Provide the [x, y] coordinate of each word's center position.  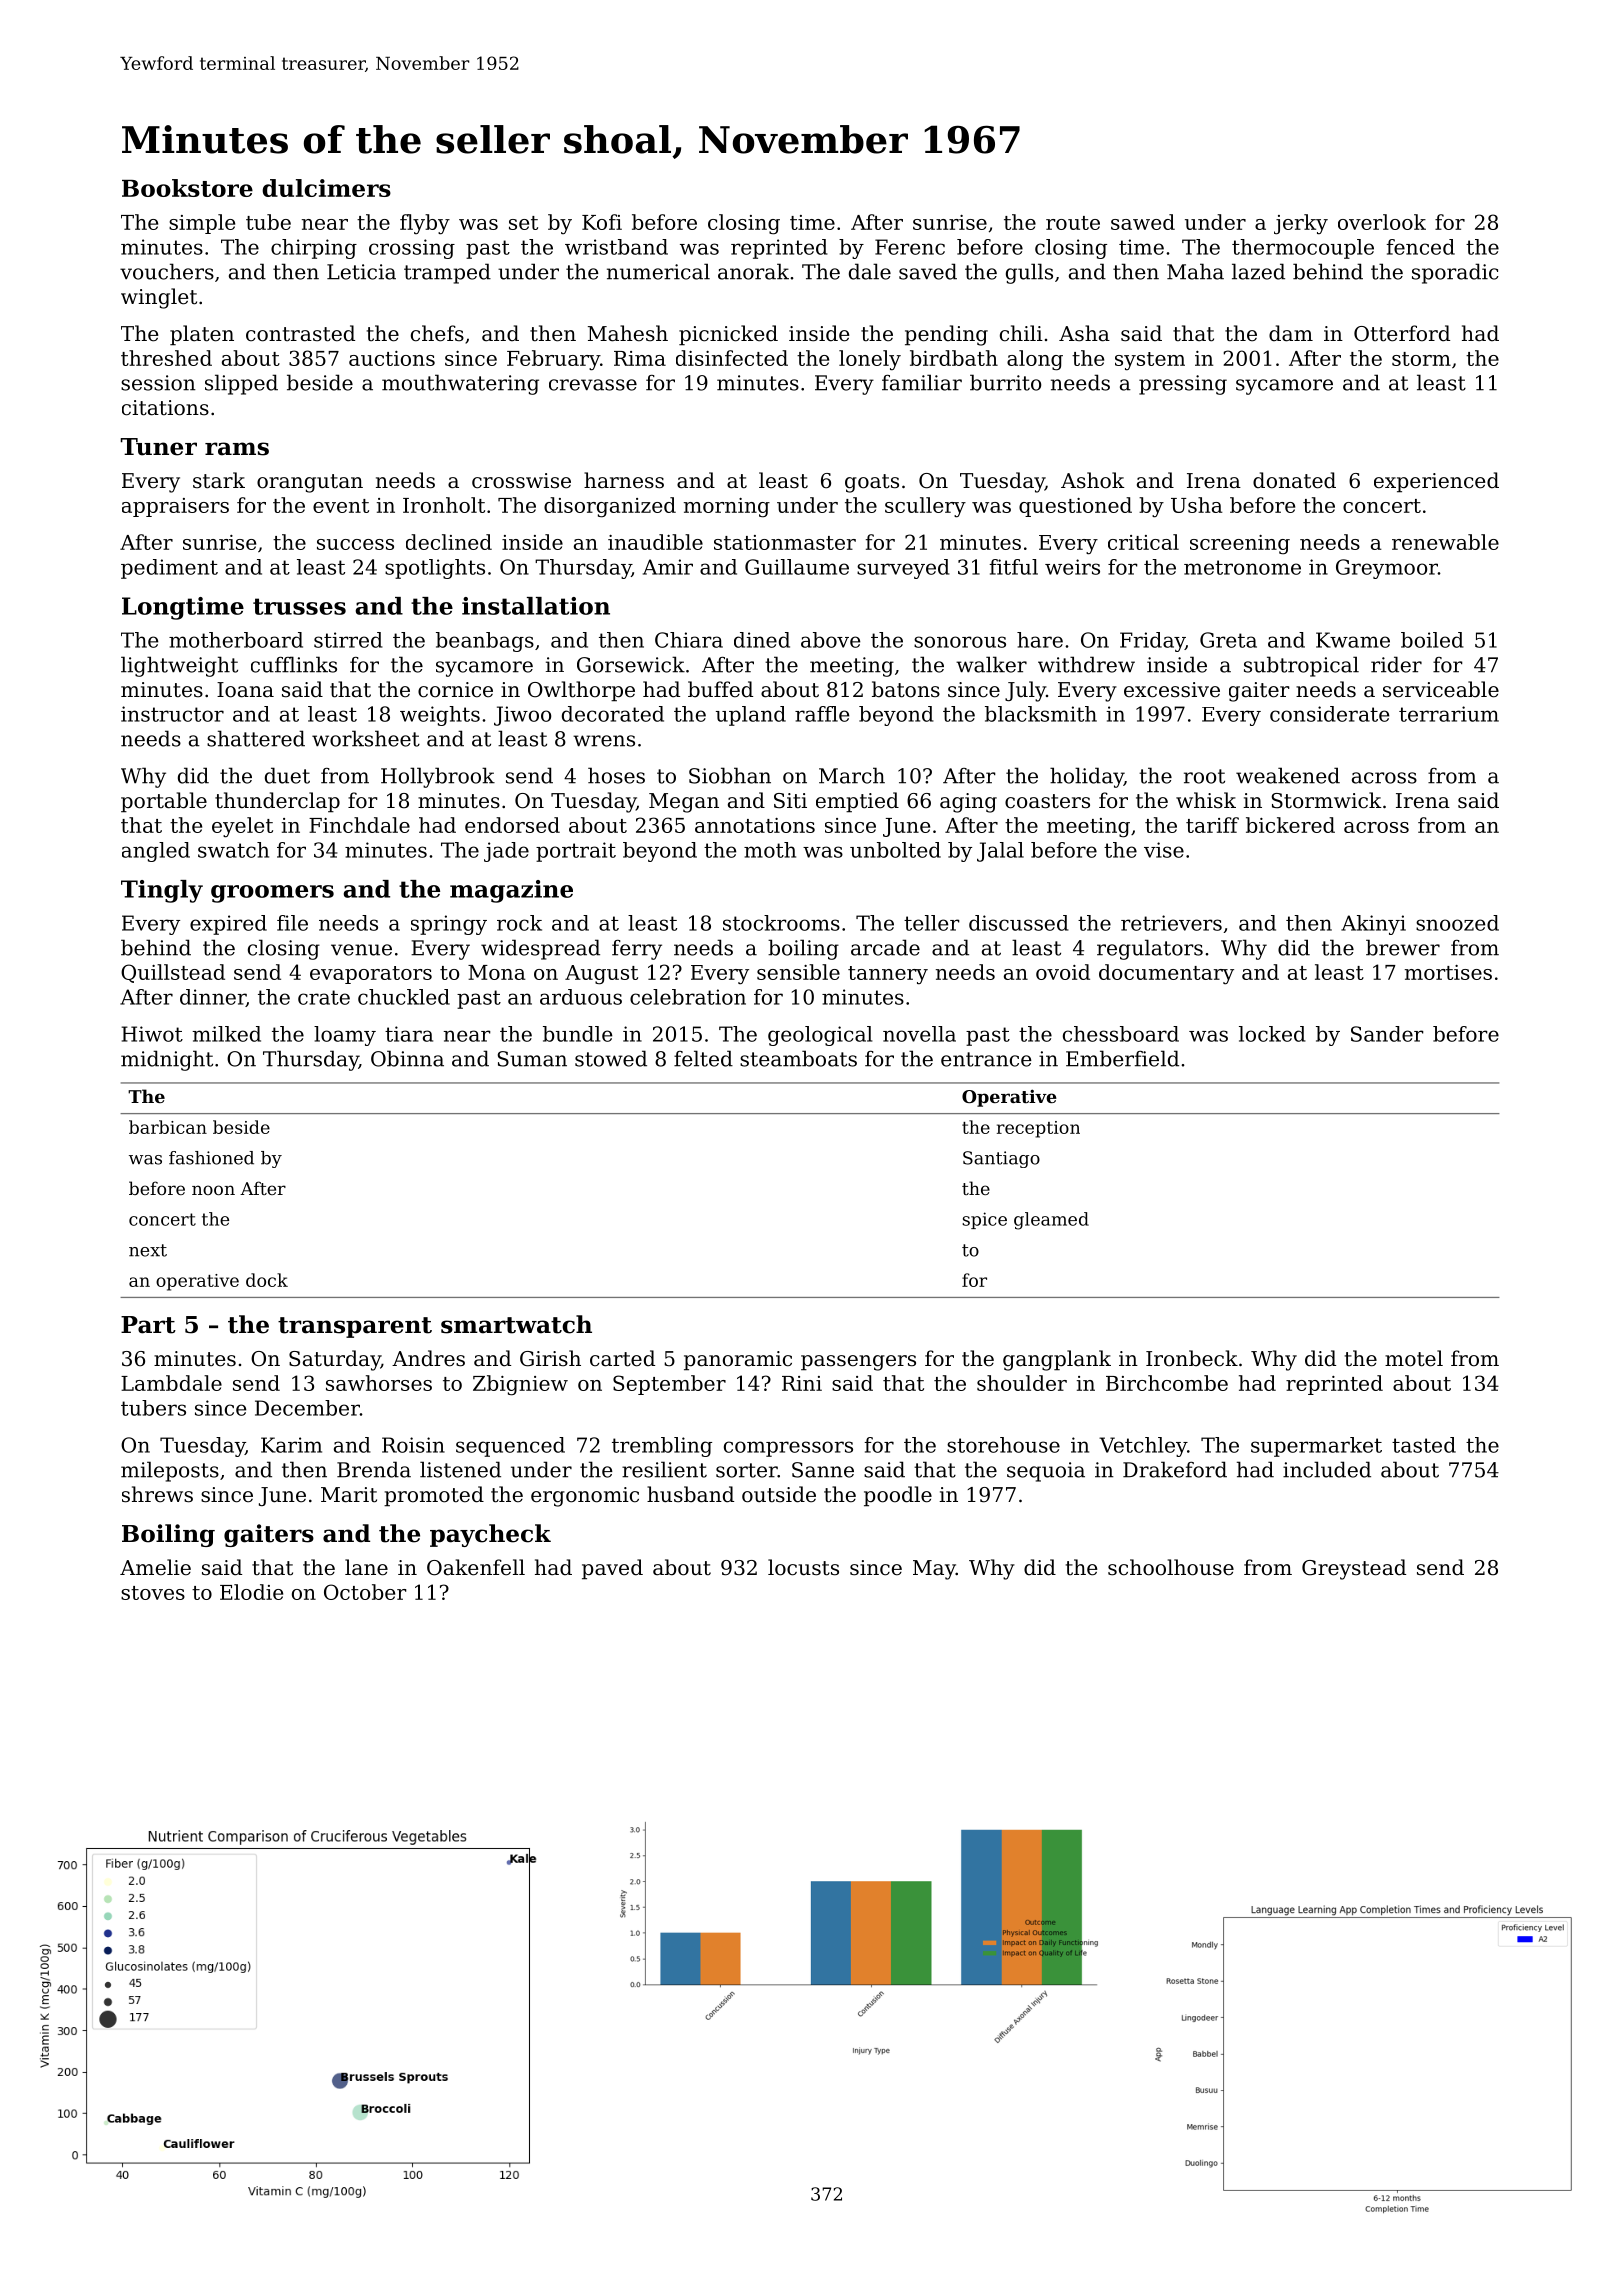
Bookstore [187, 188]
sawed [1143, 222]
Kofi [602, 222]
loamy [345, 1036]
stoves [153, 1593]
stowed [611, 1058]
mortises [1448, 972]
